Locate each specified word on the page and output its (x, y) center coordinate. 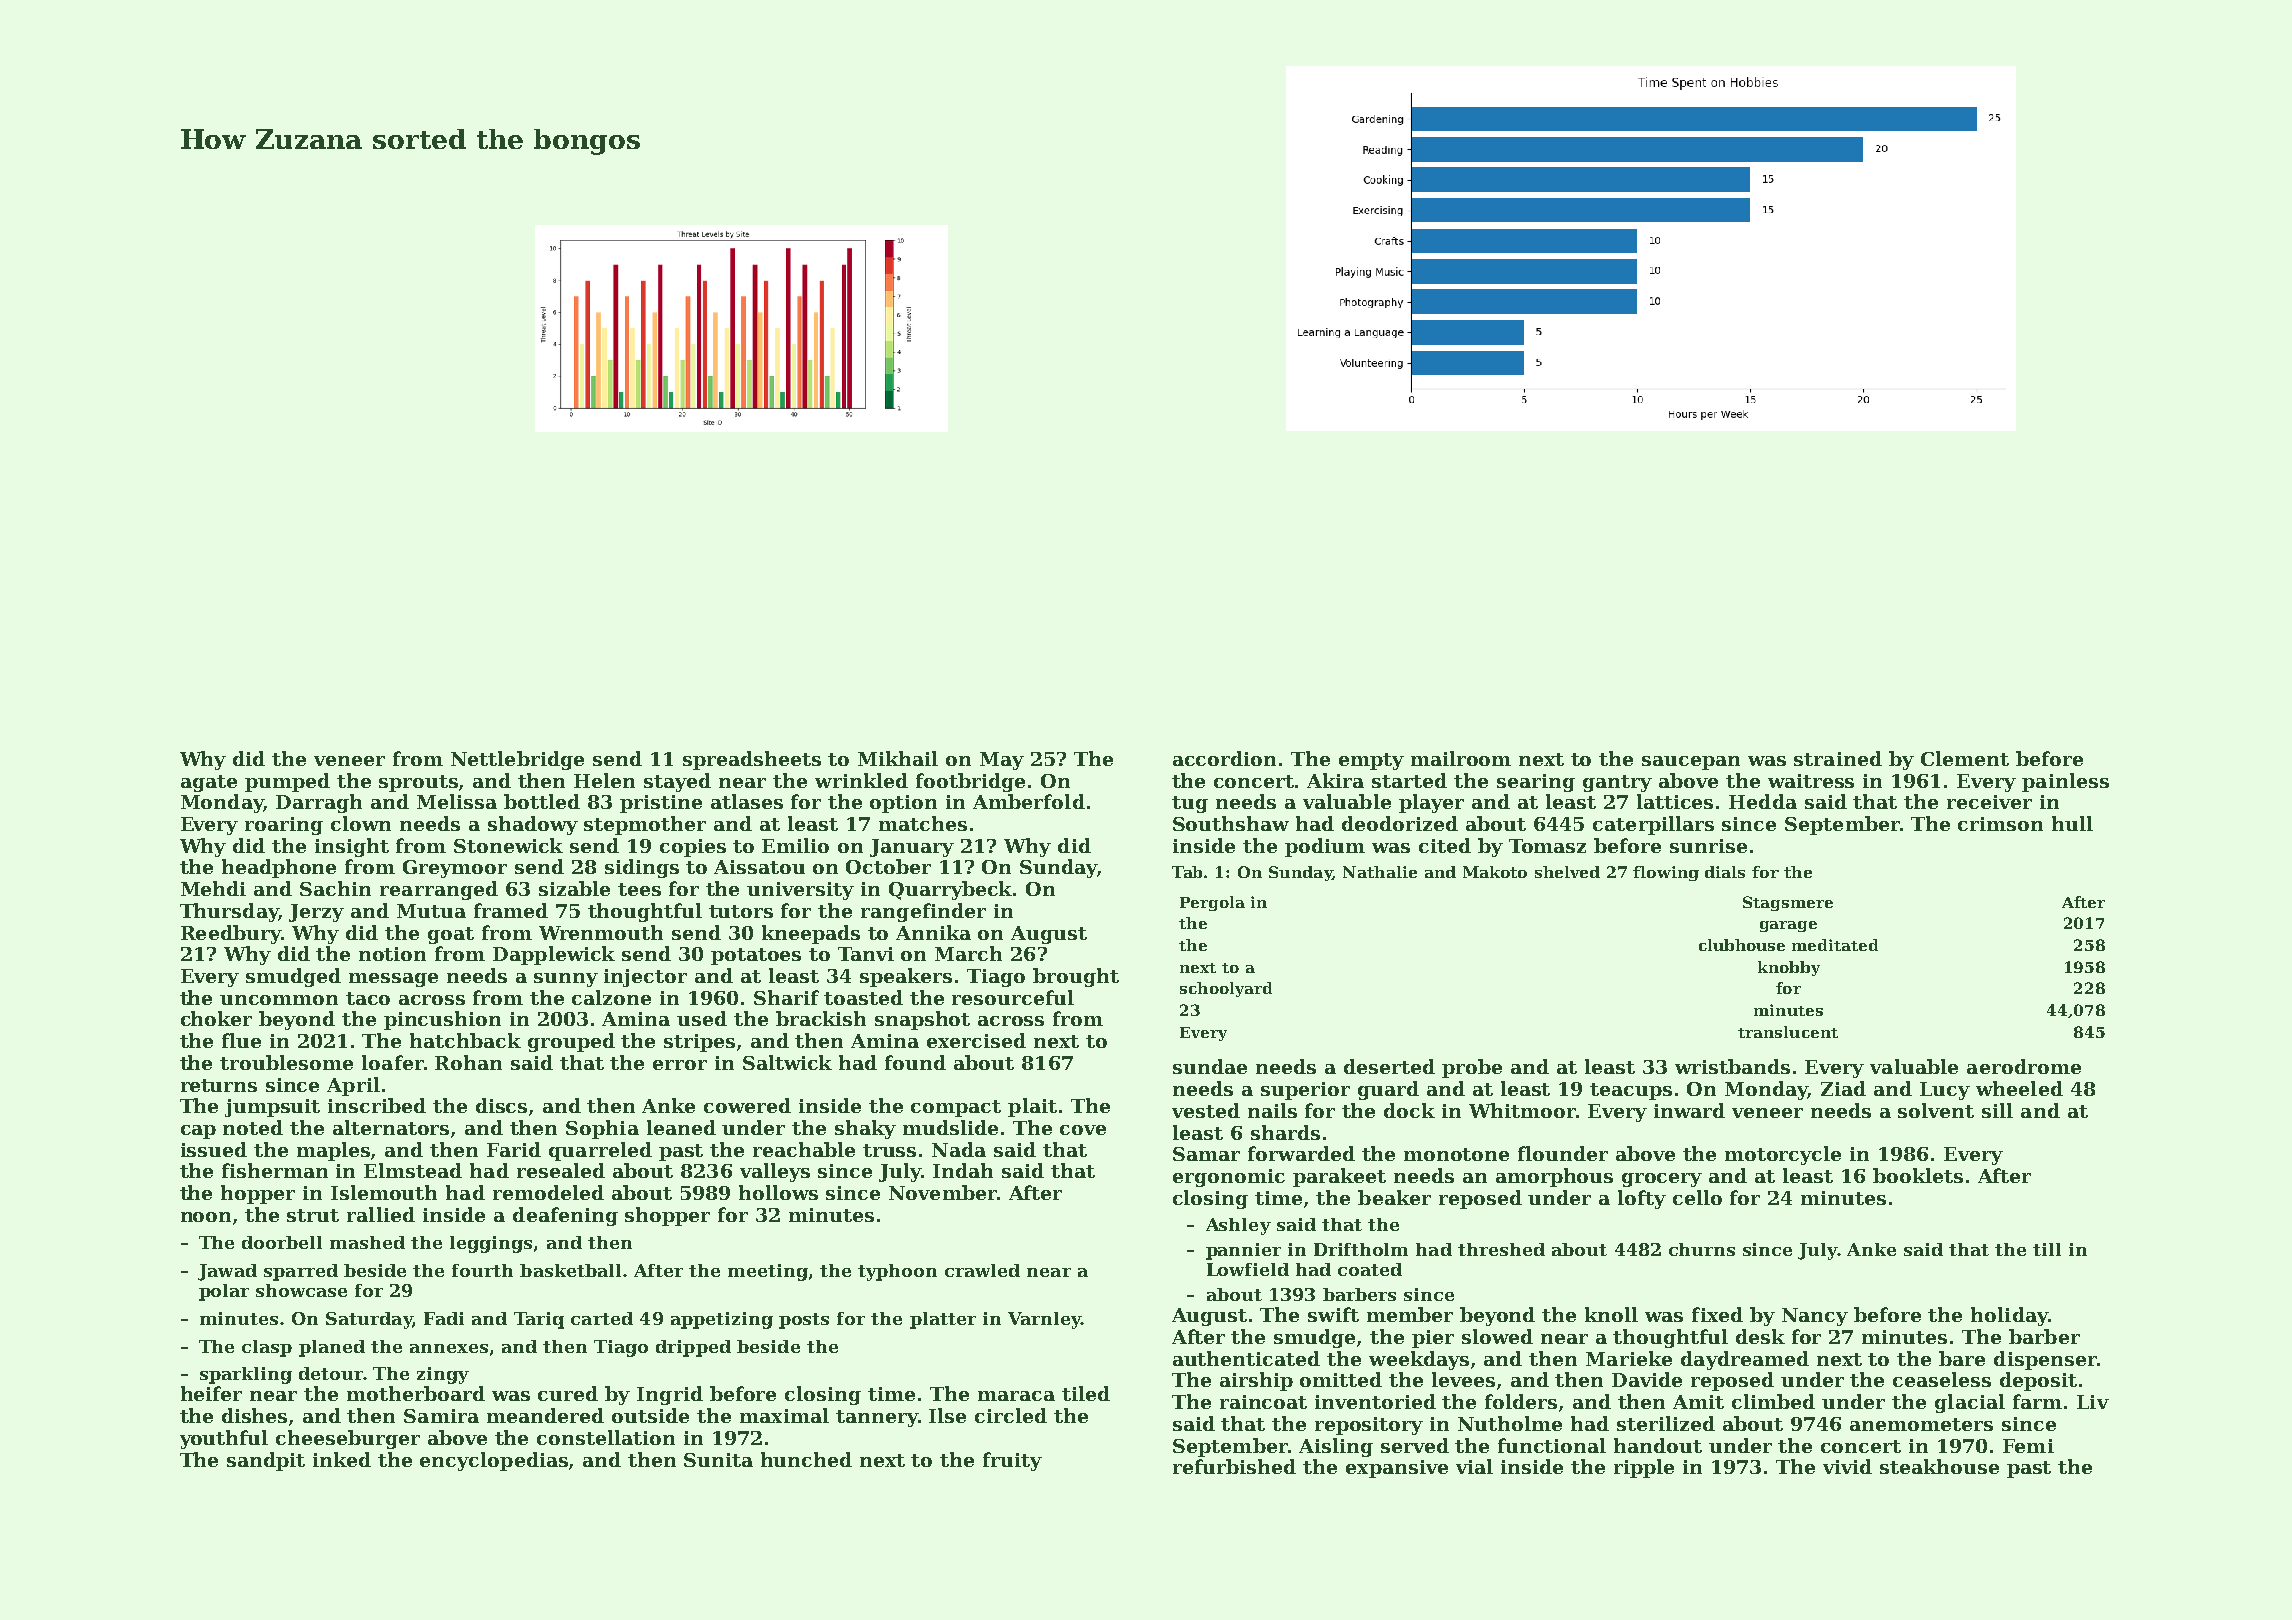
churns (1702, 1249)
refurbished (1234, 1466)
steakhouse (1939, 1466)
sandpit (266, 1461)
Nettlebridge (517, 760)
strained (1838, 758)
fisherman (275, 1170)
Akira (1335, 780)
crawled (982, 1270)
